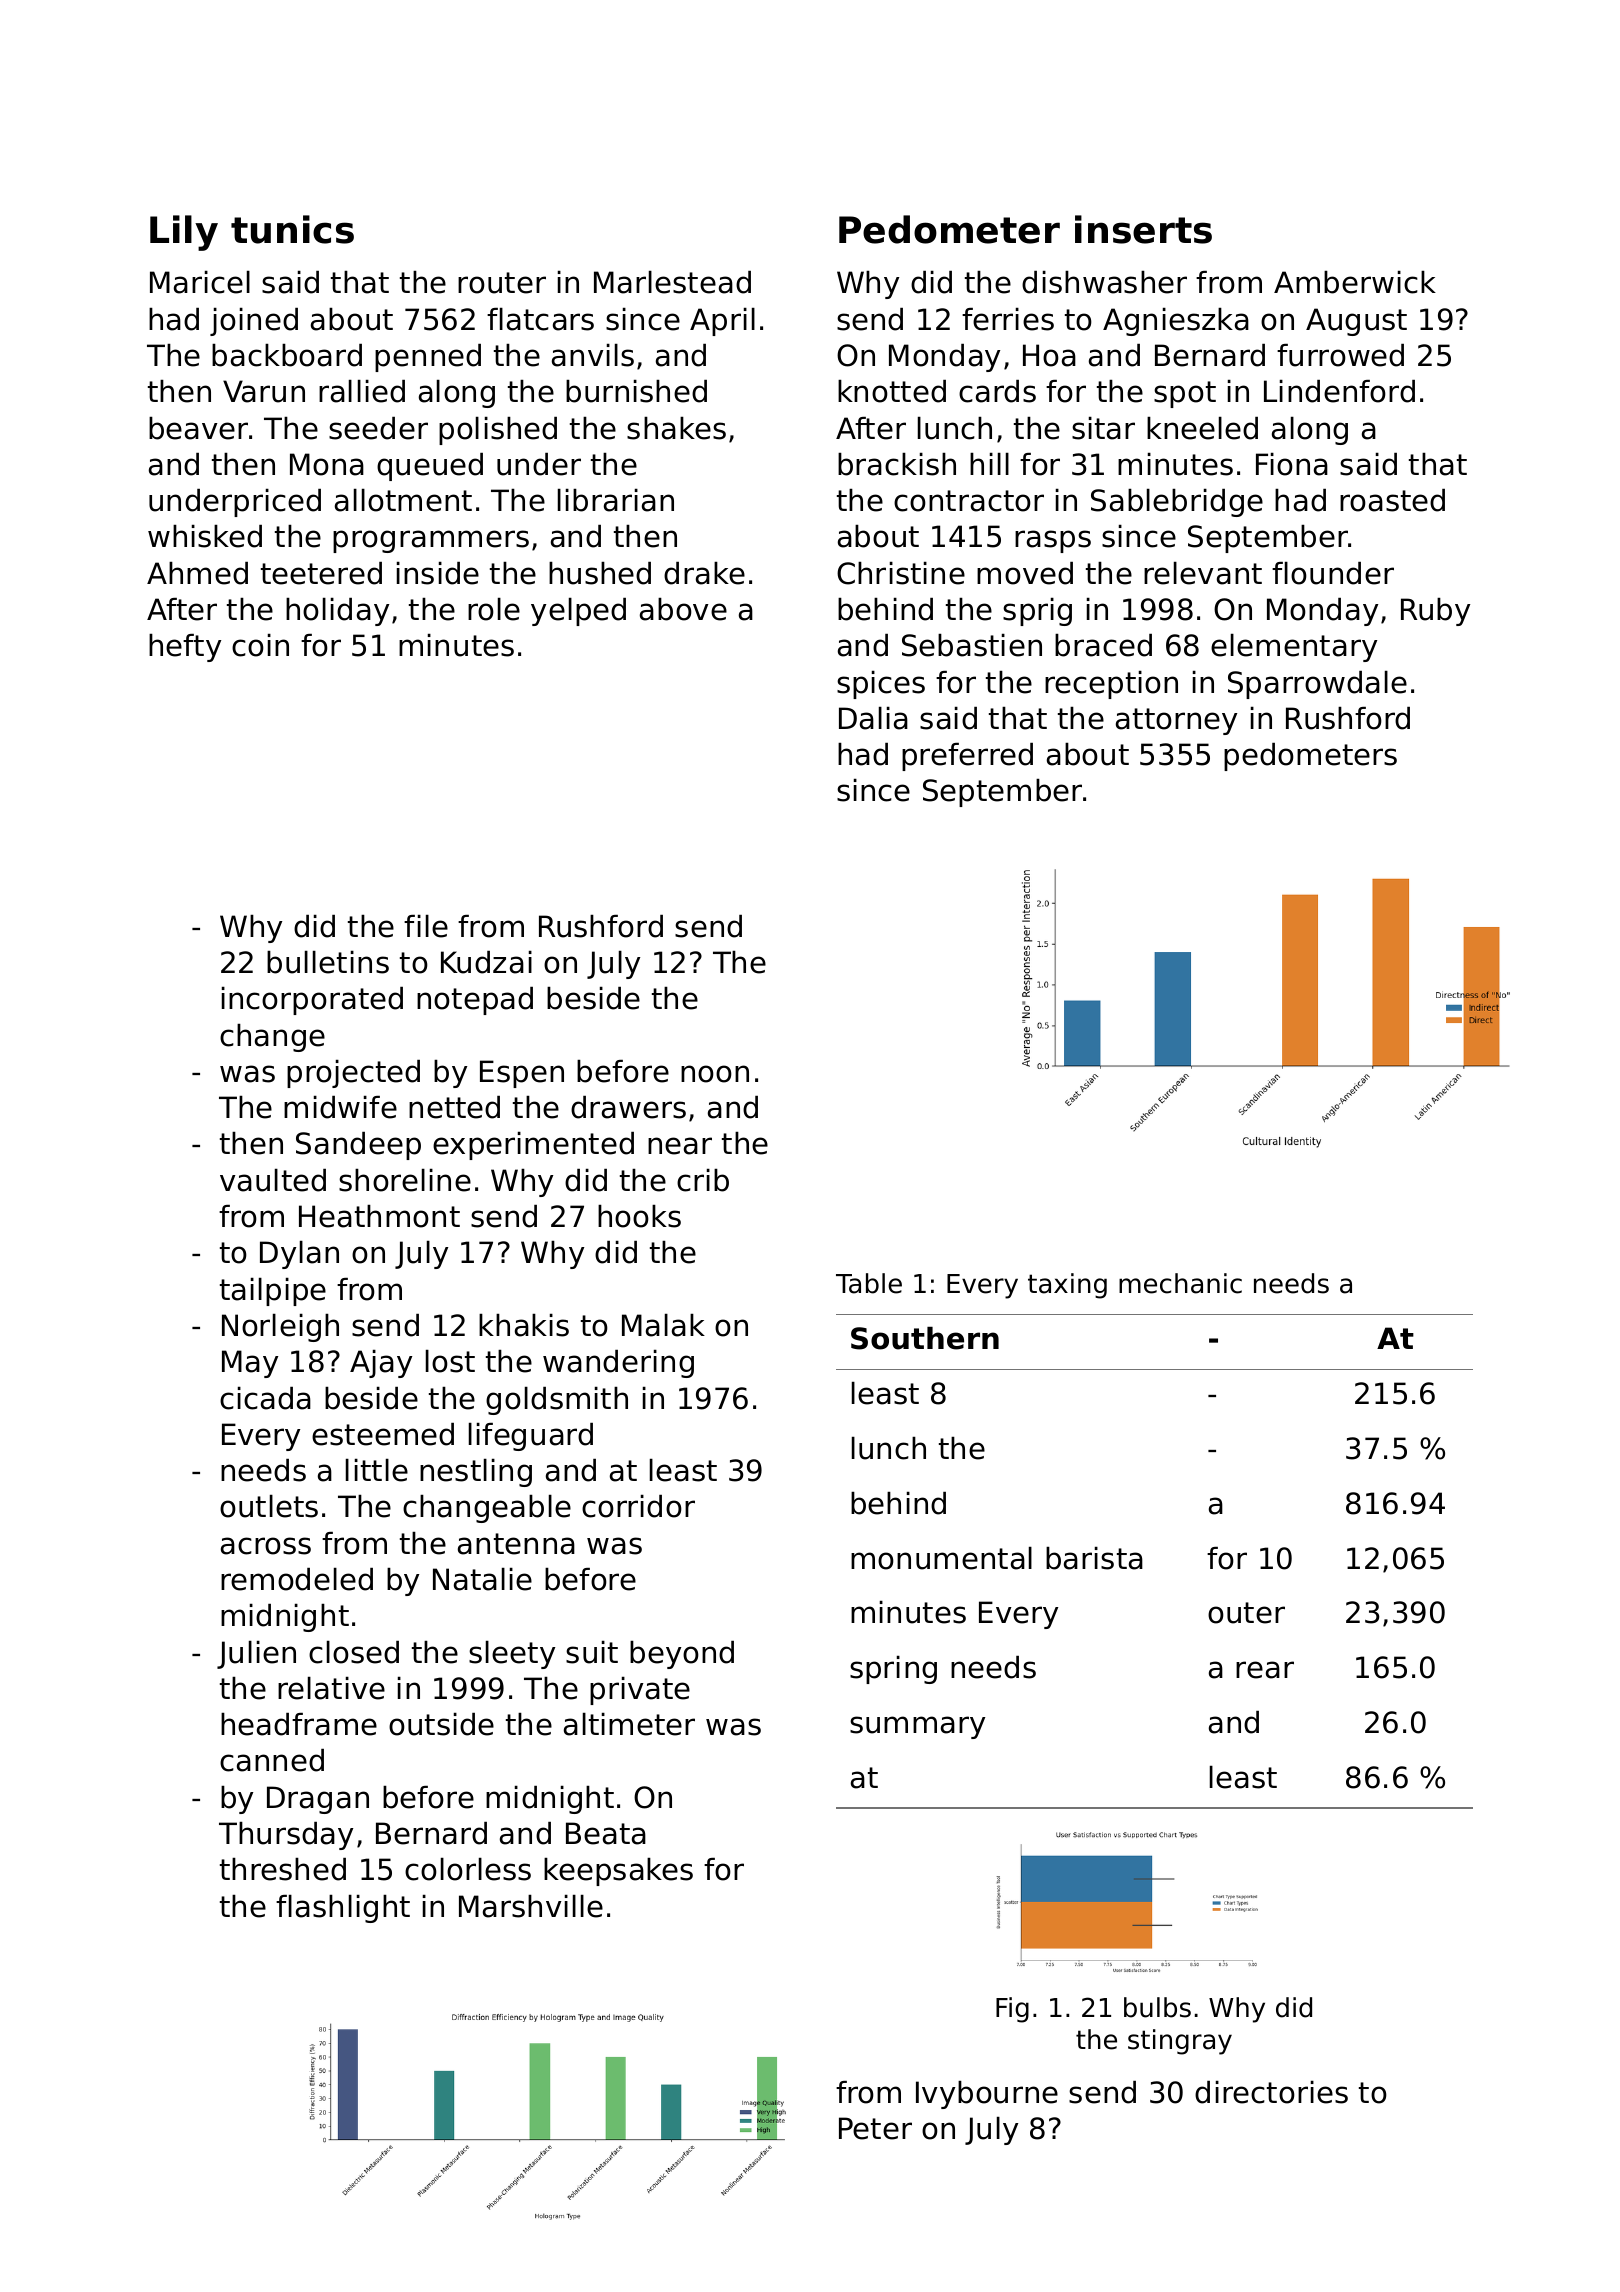  What do you see at coordinates (297, 1579) in the screenshot?
I see `remodeled` at bounding box center [297, 1579].
